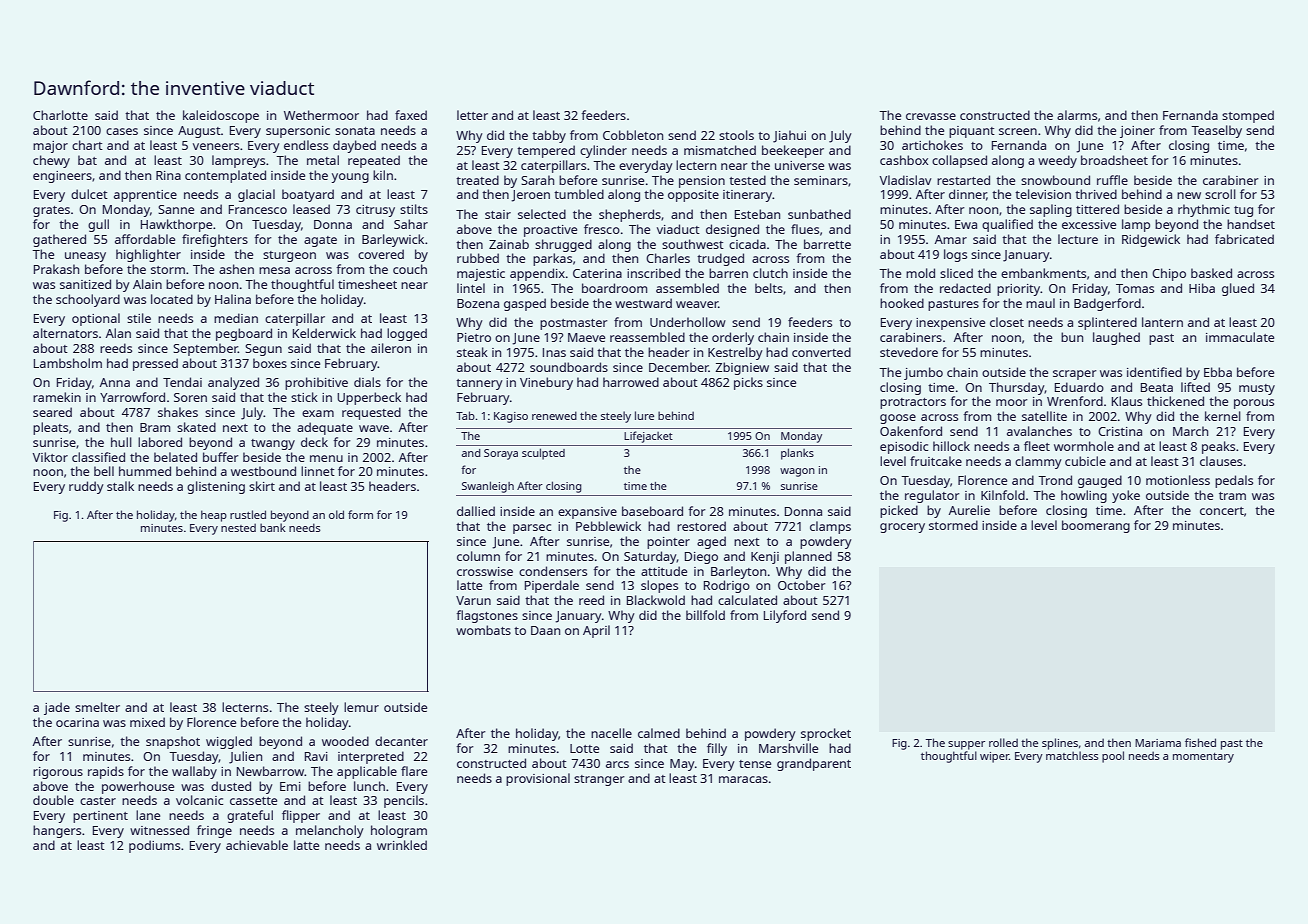 The image size is (1308, 924). I want to click on Halina, so click(233, 299).
